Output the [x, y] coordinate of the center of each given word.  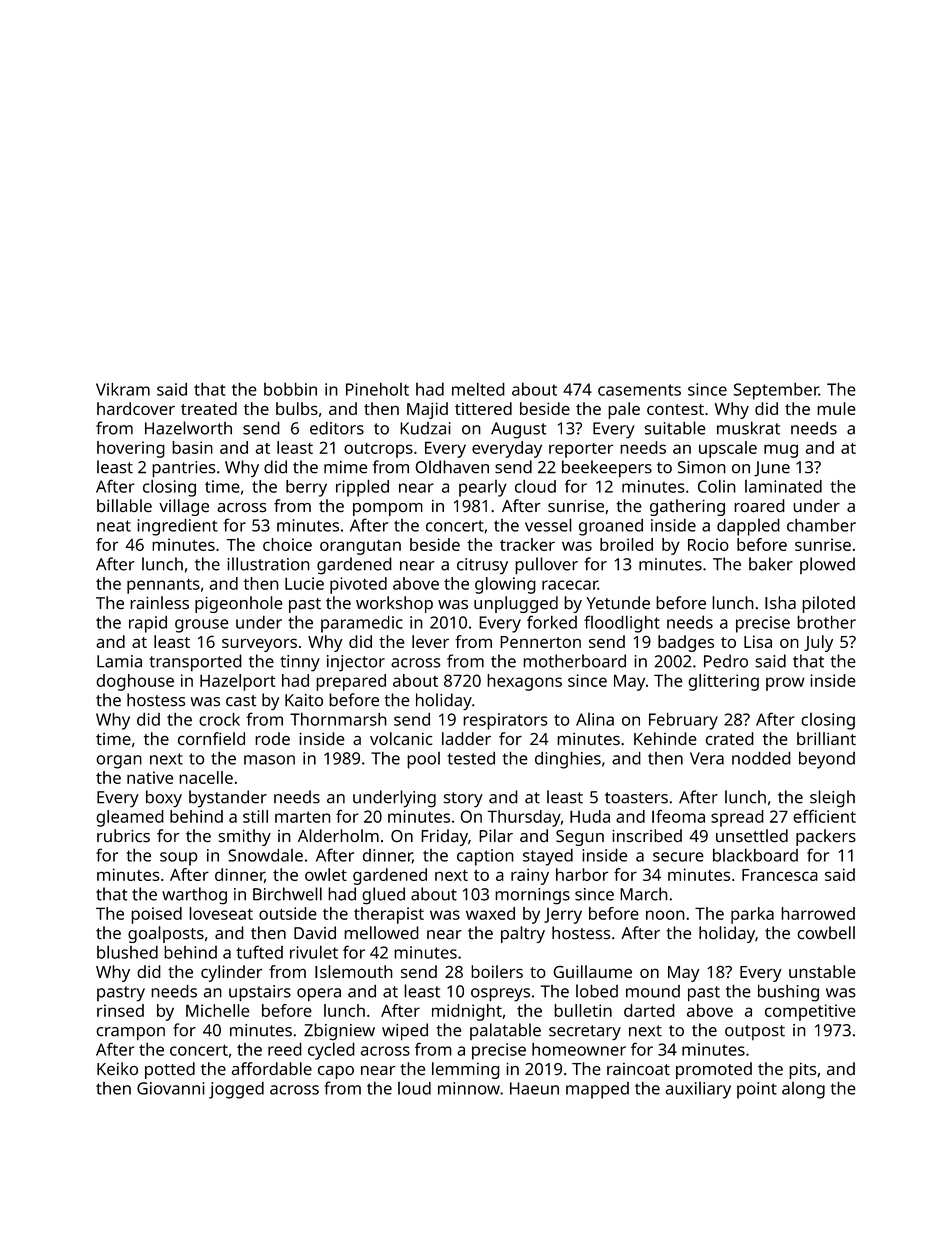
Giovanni [171, 1088]
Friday [444, 837]
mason [269, 760]
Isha [780, 603]
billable [124, 506]
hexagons [524, 682]
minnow [469, 1088]
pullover [546, 566]
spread [737, 818]
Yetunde [618, 603]
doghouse [135, 682]
